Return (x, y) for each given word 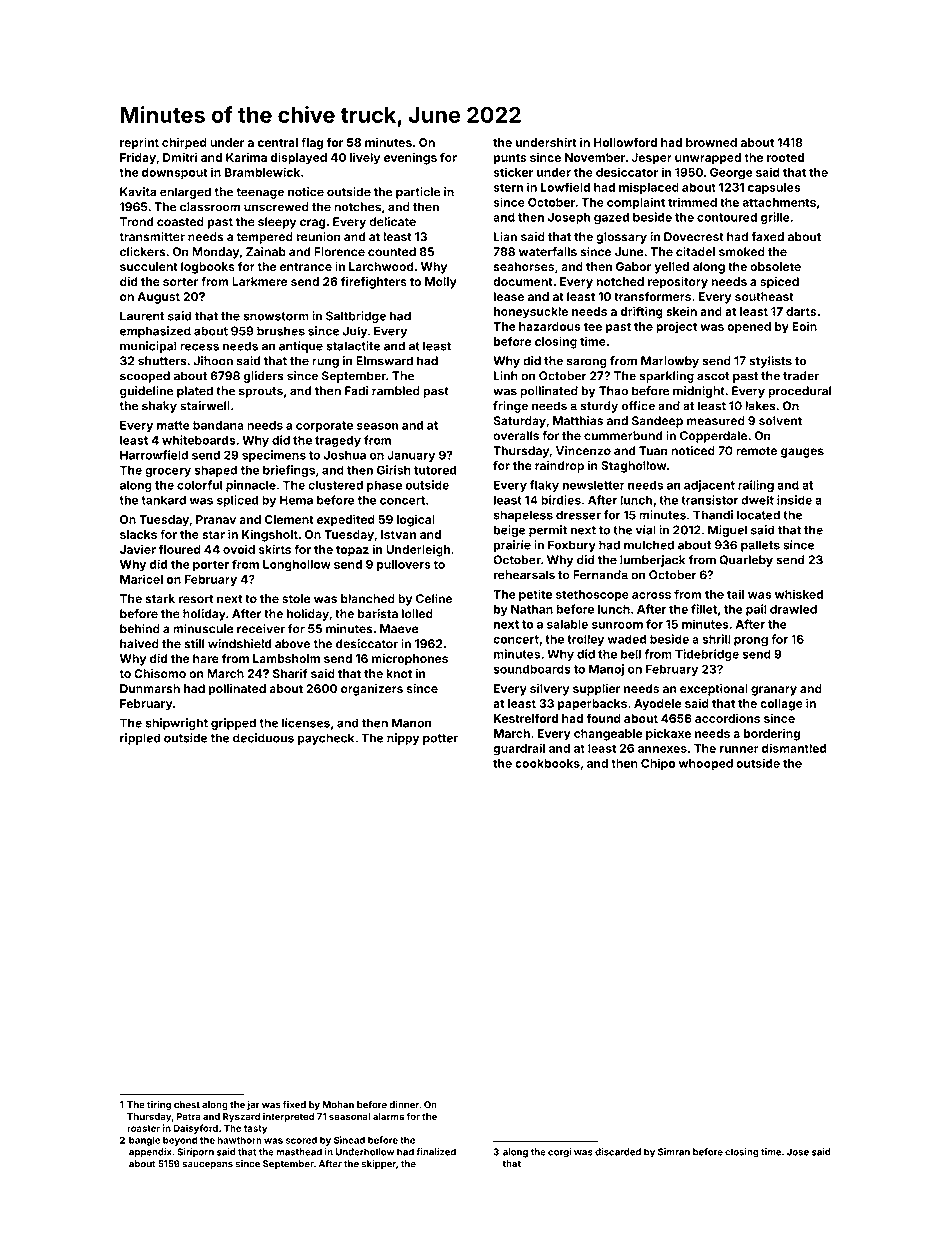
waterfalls (548, 252)
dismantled (794, 748)
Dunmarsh (150, 688)
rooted (785, 157)
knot (399, 673)
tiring (159, 1106)
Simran (674, 1152)
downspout (175, 174)
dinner (404, 1105)
